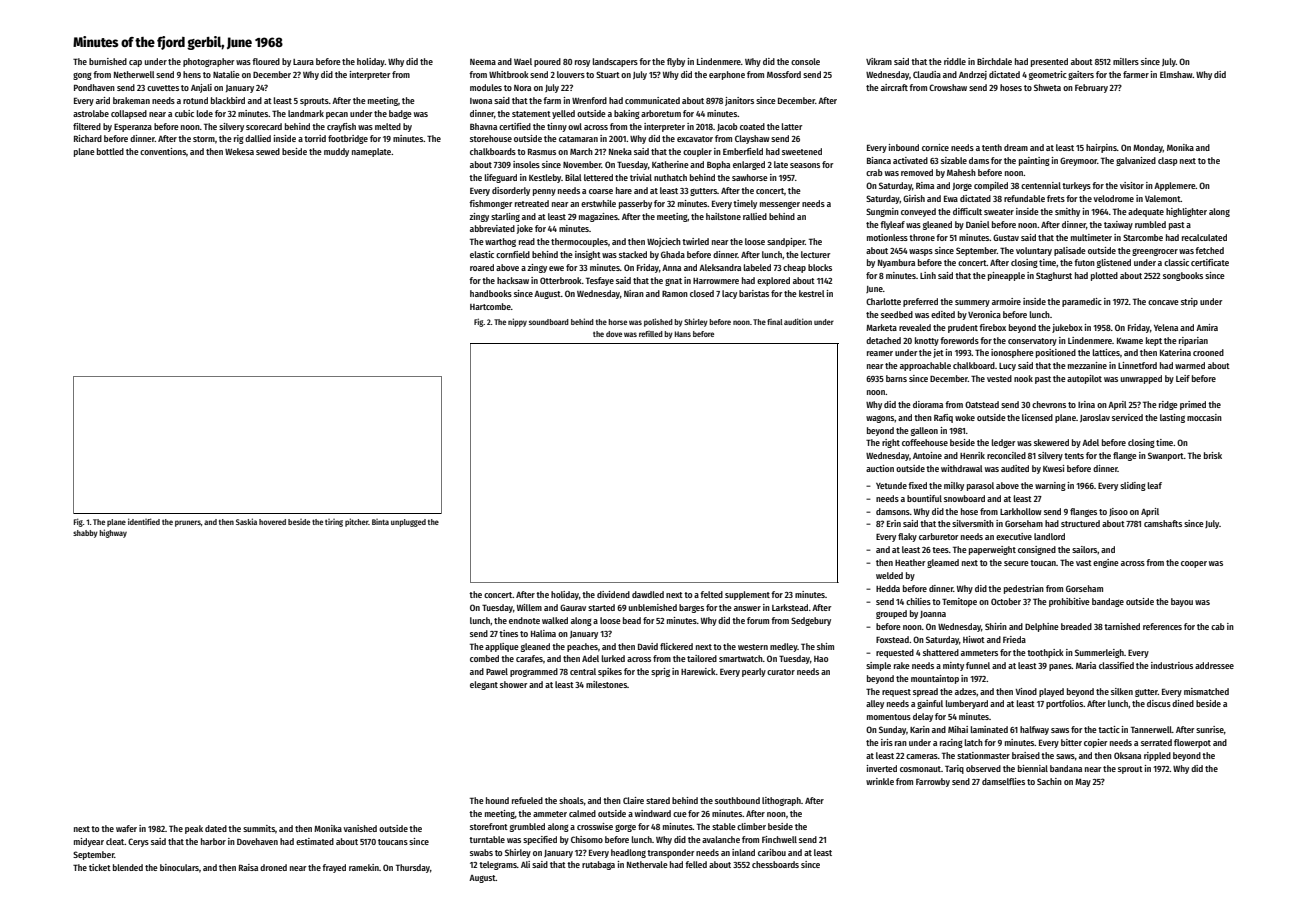  What do you see at coordinates (1042, 627) in the document?
I see `Delphine` at bounding box center [1042, 627].
